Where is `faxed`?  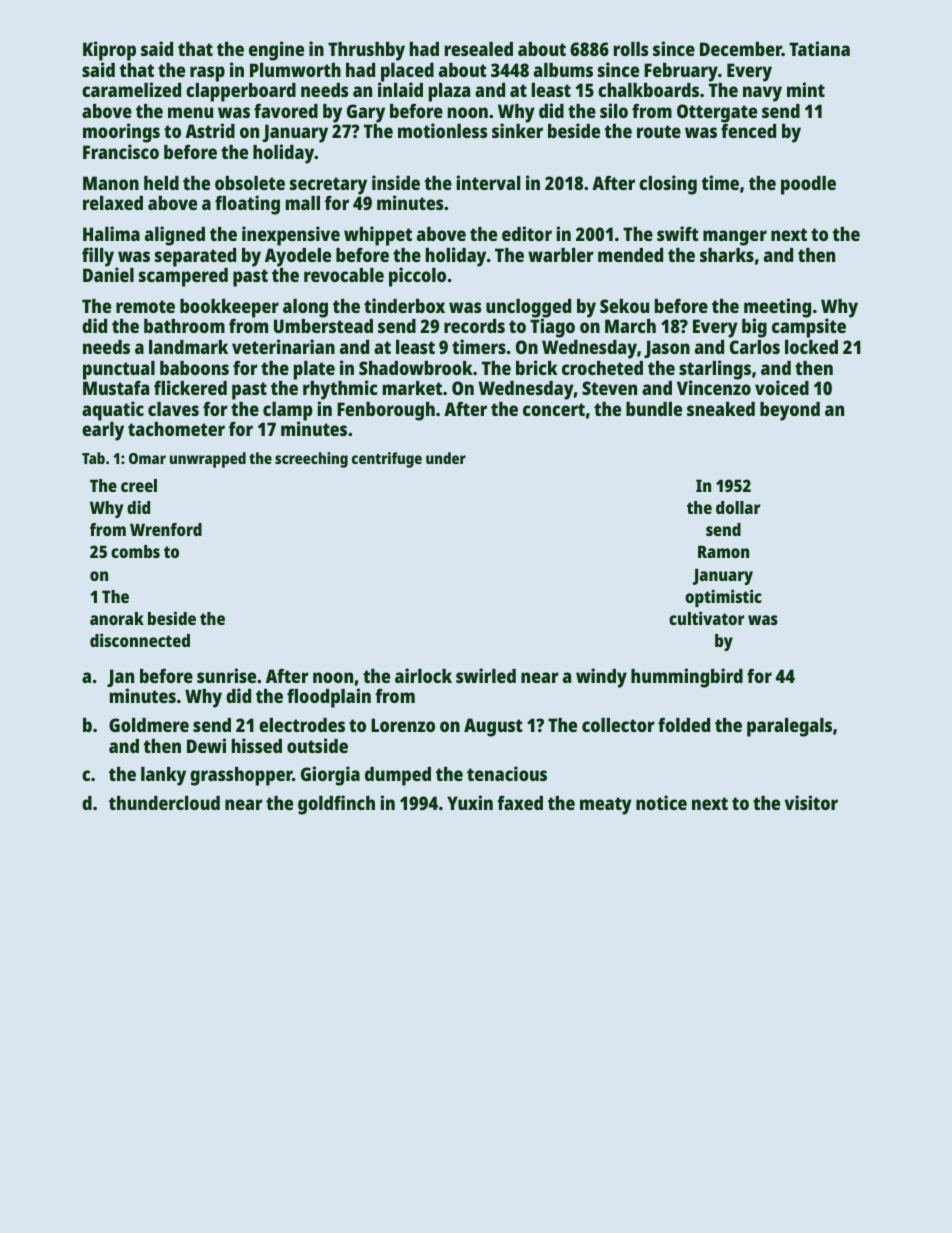
faxed is located at coordinates (520, 803).
